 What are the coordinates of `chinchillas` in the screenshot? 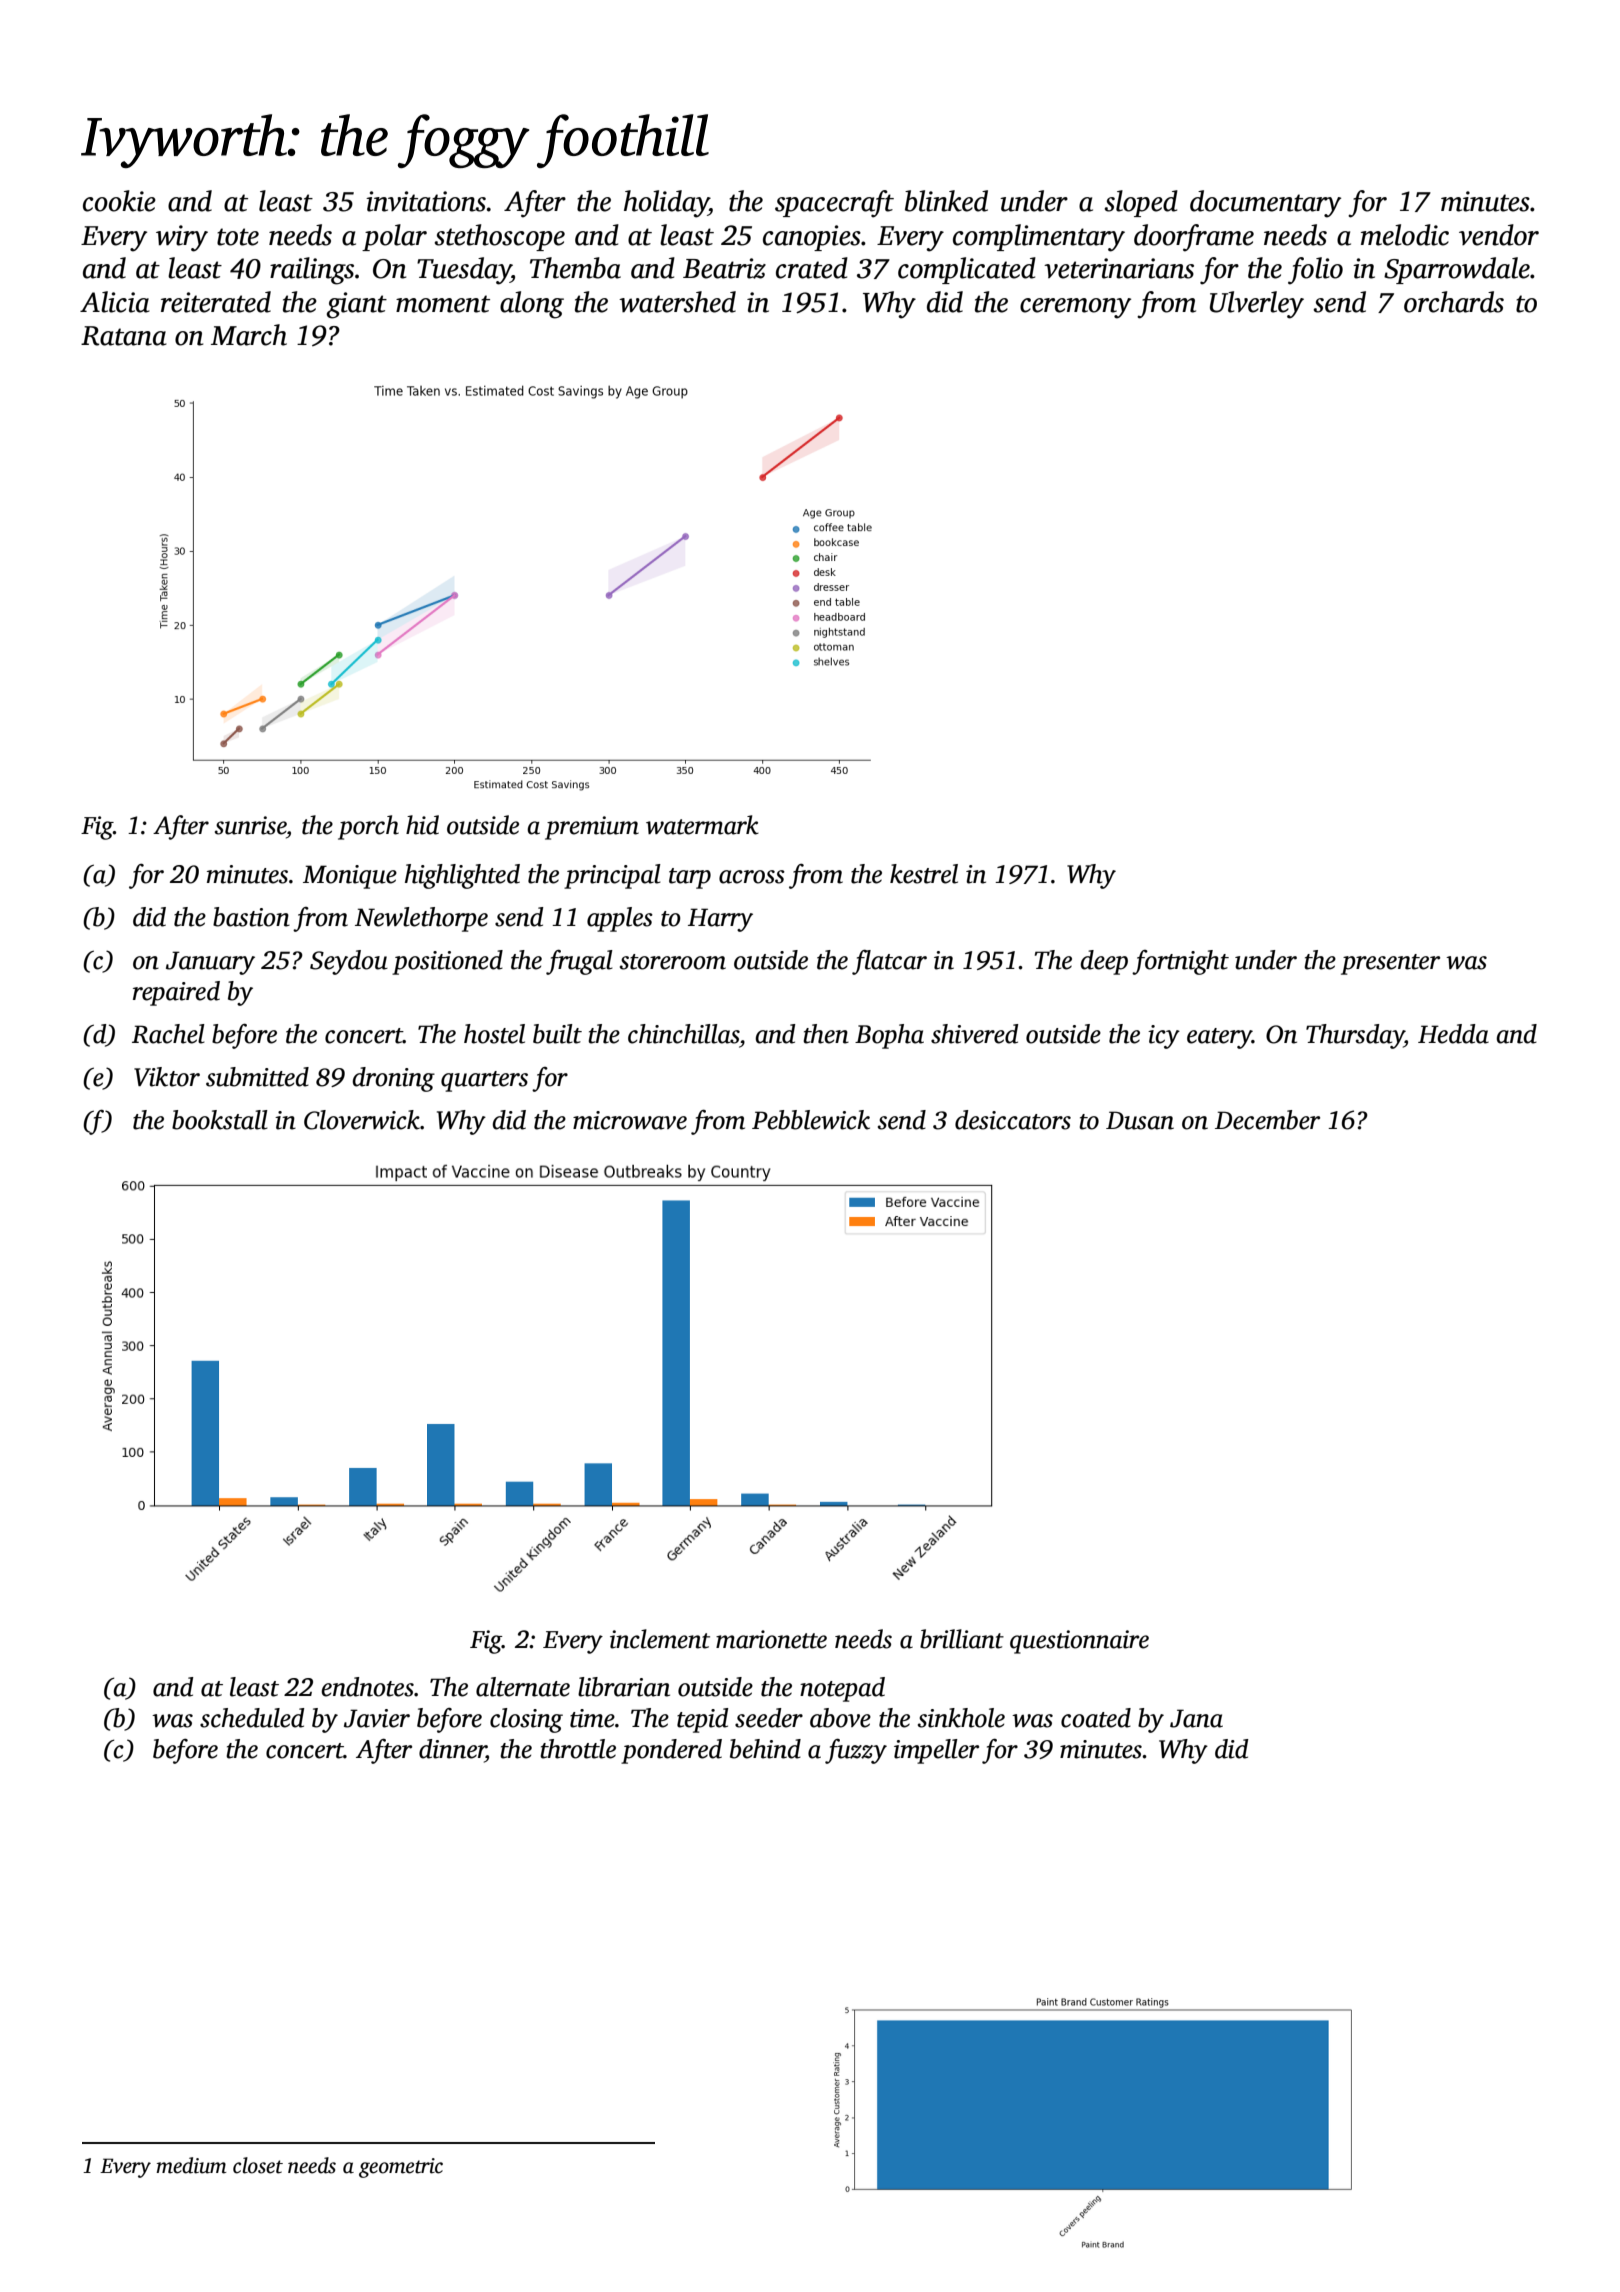 It's located at (683, 1034).
